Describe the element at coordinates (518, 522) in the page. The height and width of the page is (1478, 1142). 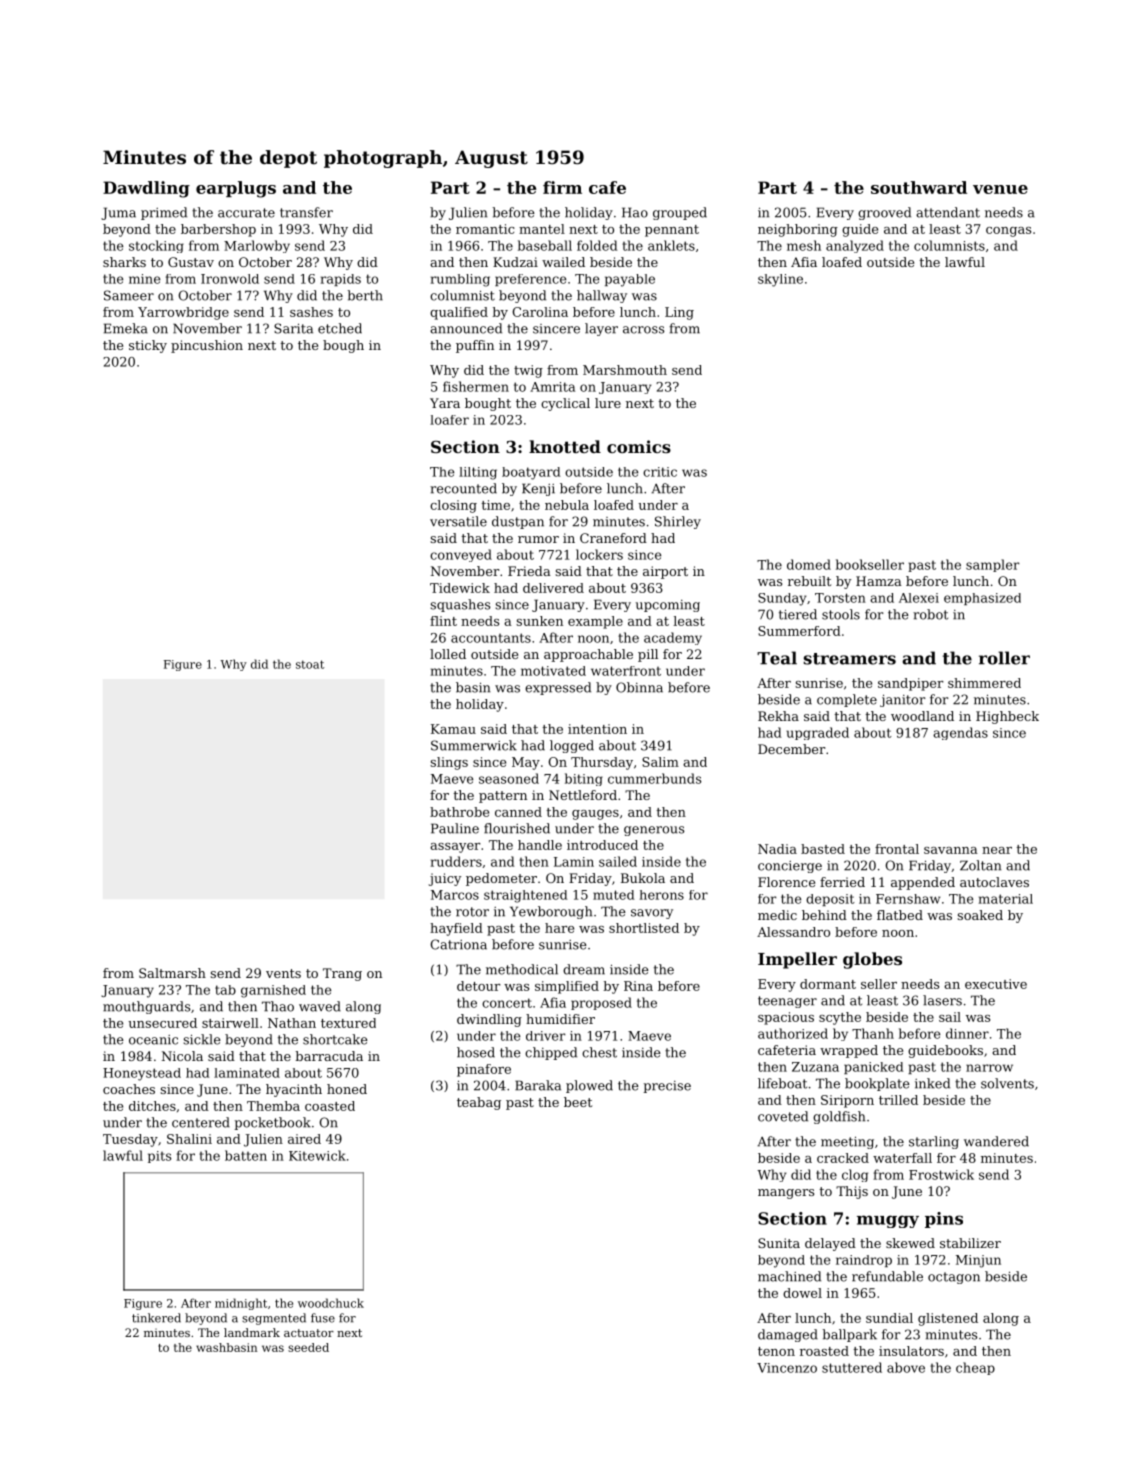
I see `dustpan` at that location.
